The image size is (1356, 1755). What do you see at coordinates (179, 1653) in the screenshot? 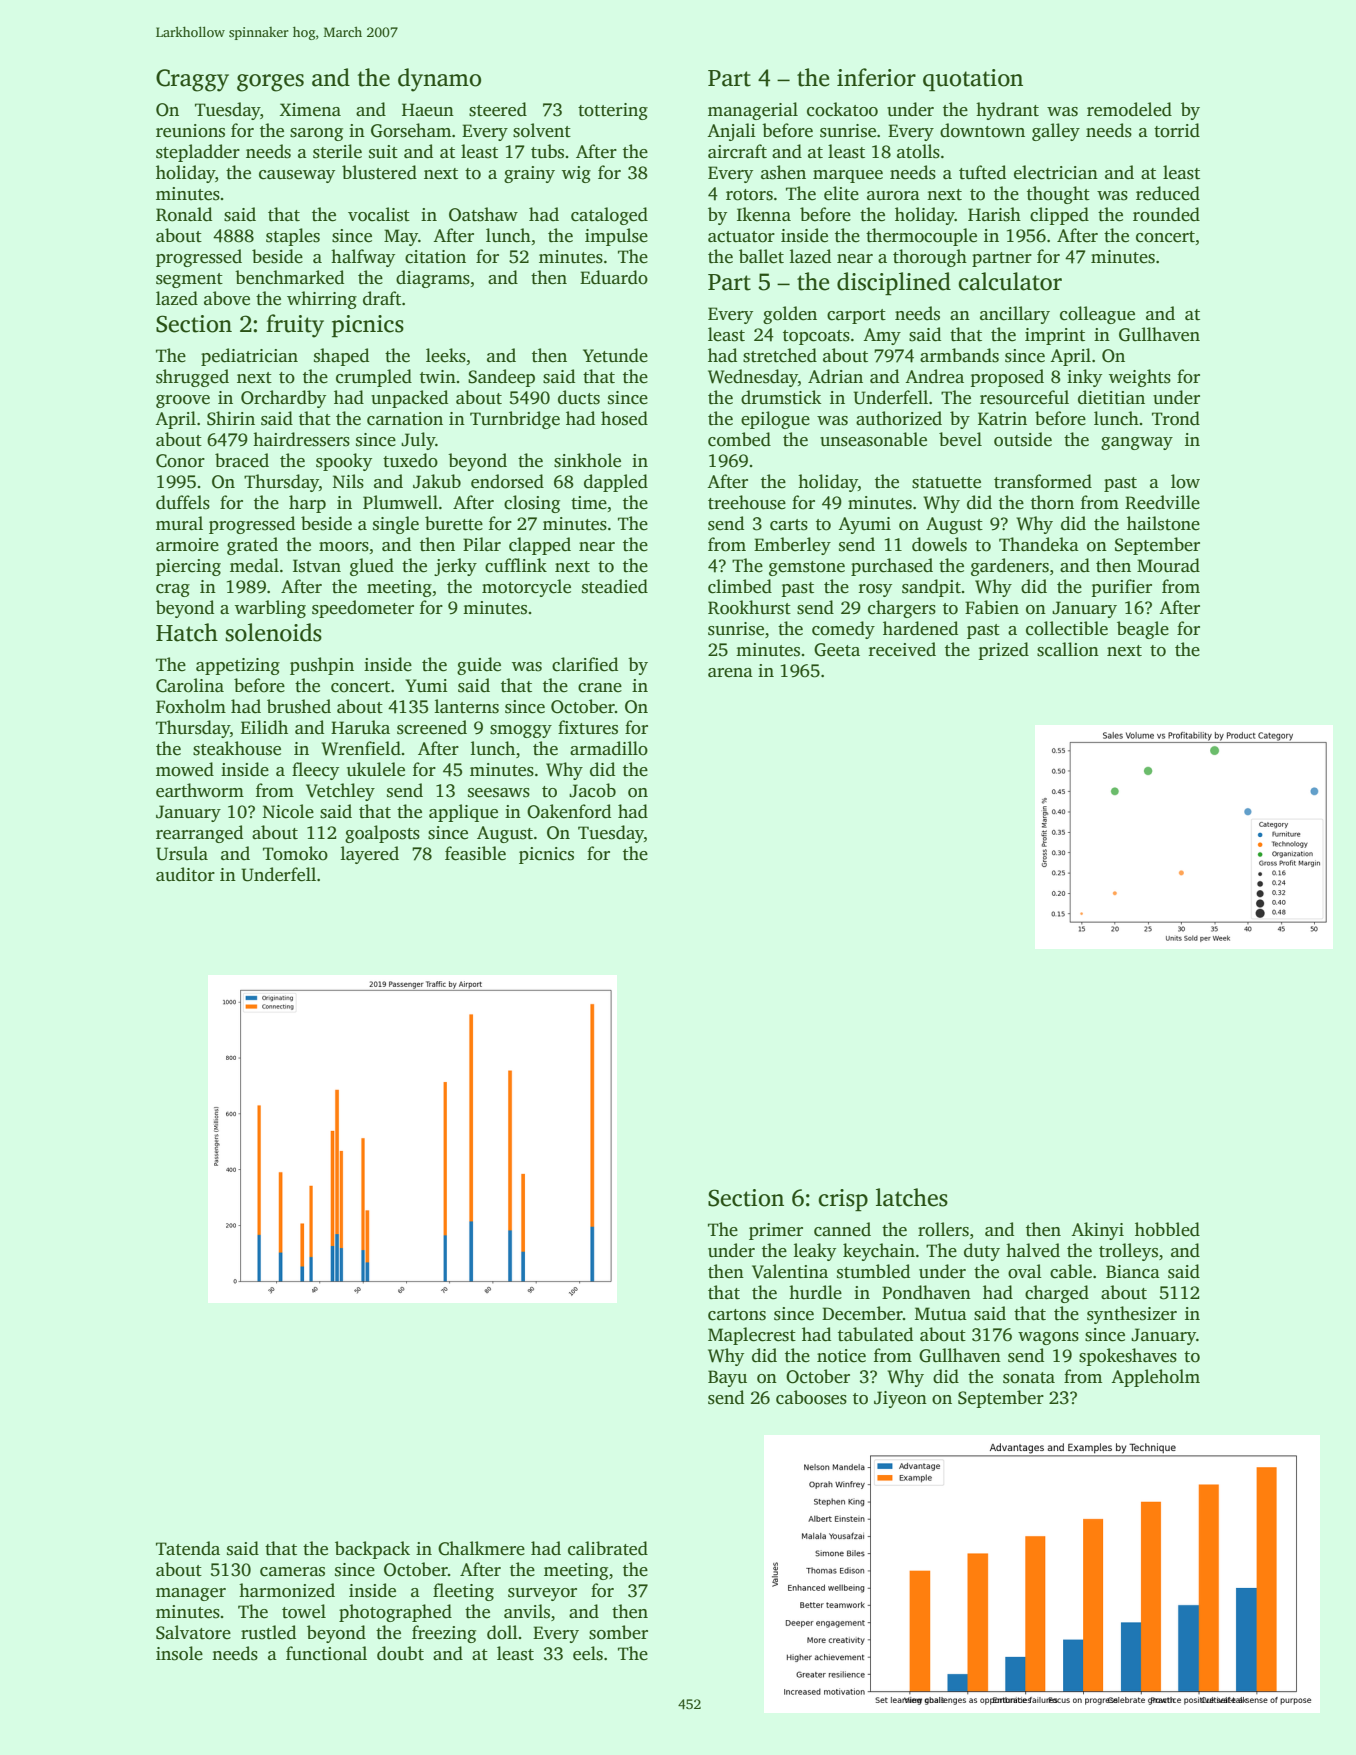
I see `insole` at bounding box center [179, 1653].
